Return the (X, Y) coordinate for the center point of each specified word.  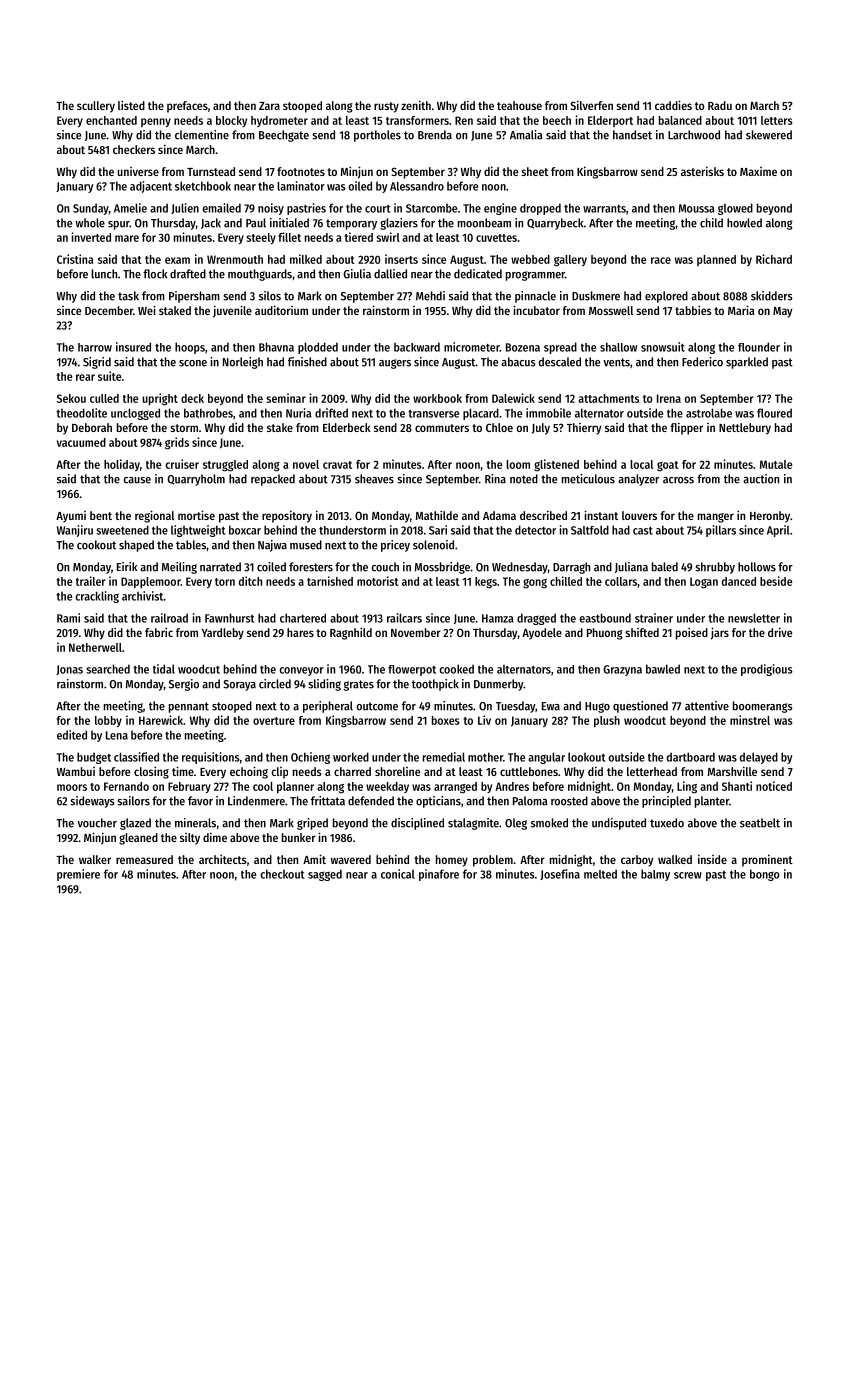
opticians (438, 802)
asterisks (702, 171)
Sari (438, 530)
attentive (707, 706)
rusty (386, 107)
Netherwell (95, 647)
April (778, 531)
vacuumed (81, 442)
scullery (96, 107)
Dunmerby (498, 685)
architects (223, 859)
